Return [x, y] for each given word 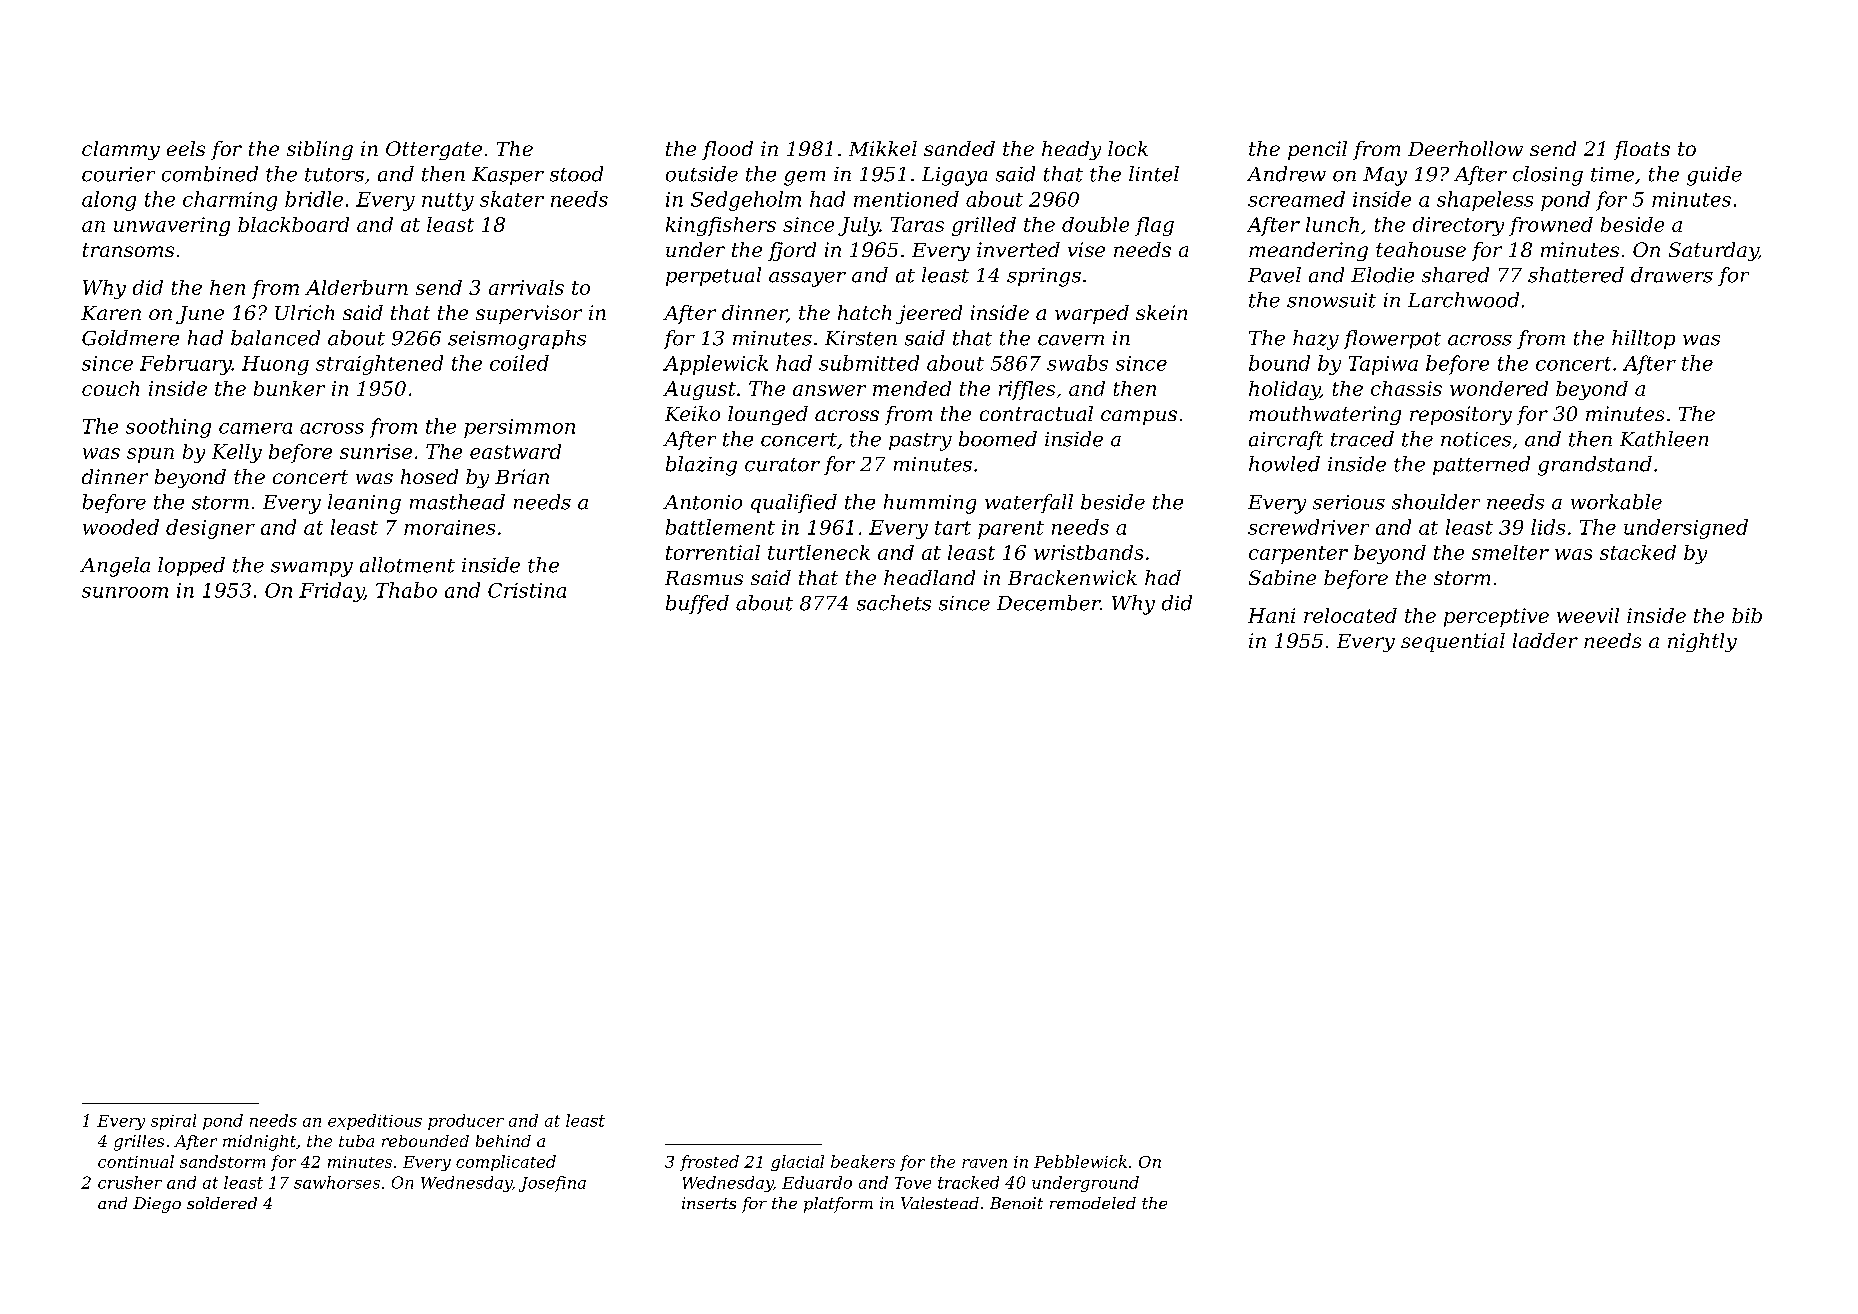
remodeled [1093, 1203]
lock [1128, 148]
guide [1714, 176]
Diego [157, 1205]
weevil [1588, 615]
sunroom [125, 592]
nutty [448, 202]
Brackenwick [1072, 577]
